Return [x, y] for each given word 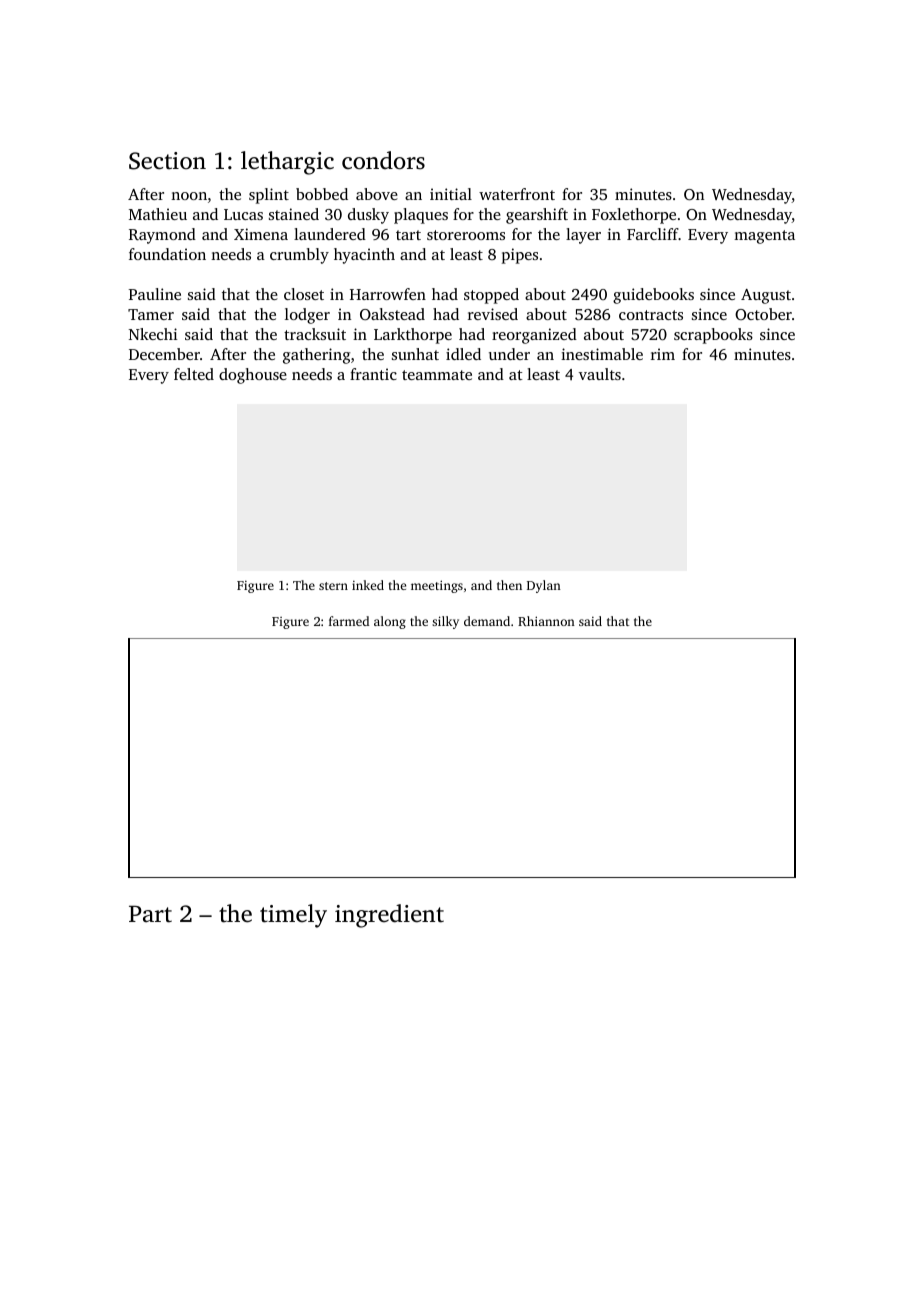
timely [293, 916]
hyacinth [364, 256]
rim [663, 354]
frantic [373, 374]
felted [194, 374]
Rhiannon [546, 621]
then [509, 585]
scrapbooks [713, 336]
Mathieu [158, 214]
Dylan [544, 586]
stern [333, 586]
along [390, 622]
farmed [349, 621]
